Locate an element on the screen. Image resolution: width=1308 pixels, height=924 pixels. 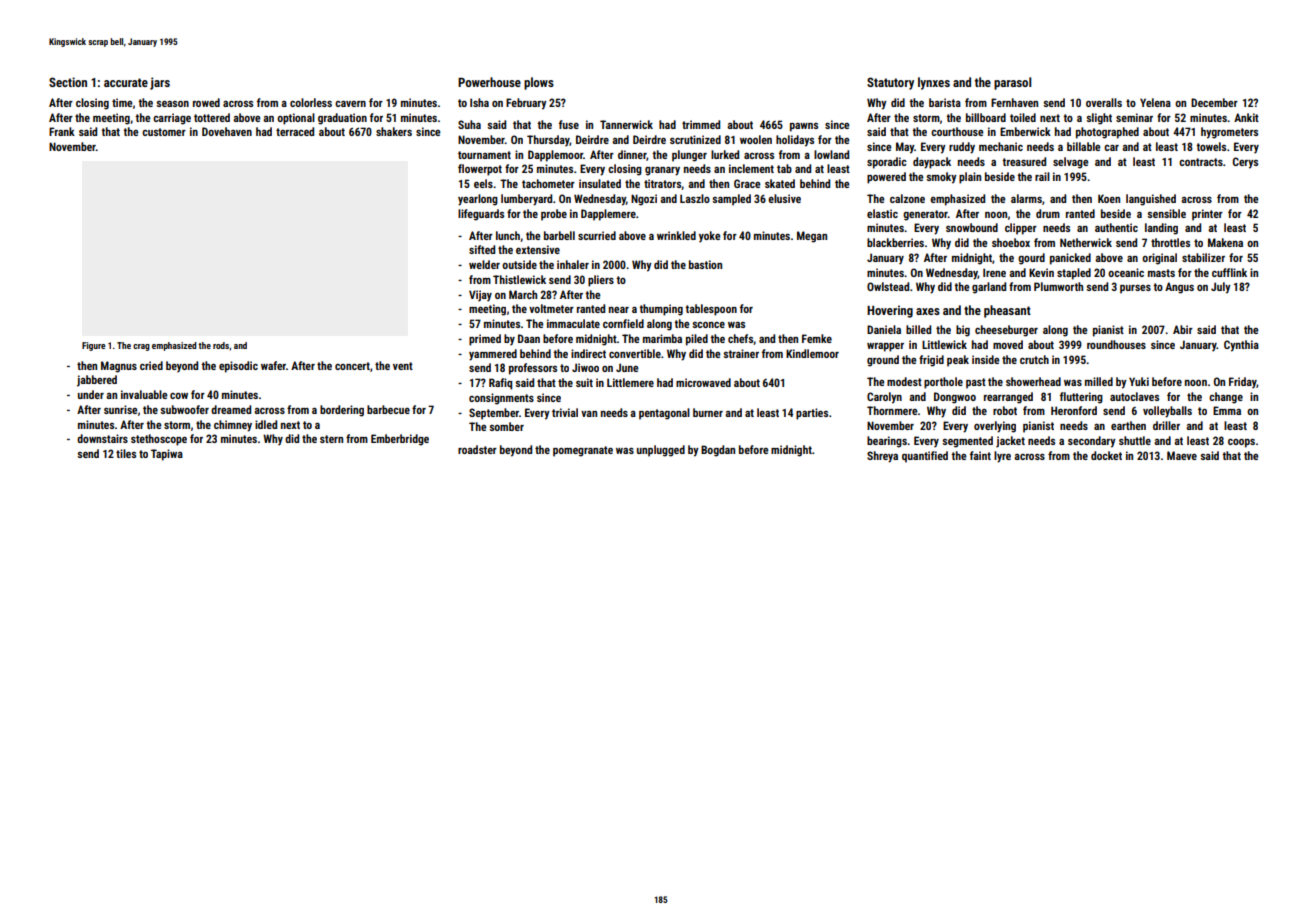
sifted is located at coordinates (482, 249).
